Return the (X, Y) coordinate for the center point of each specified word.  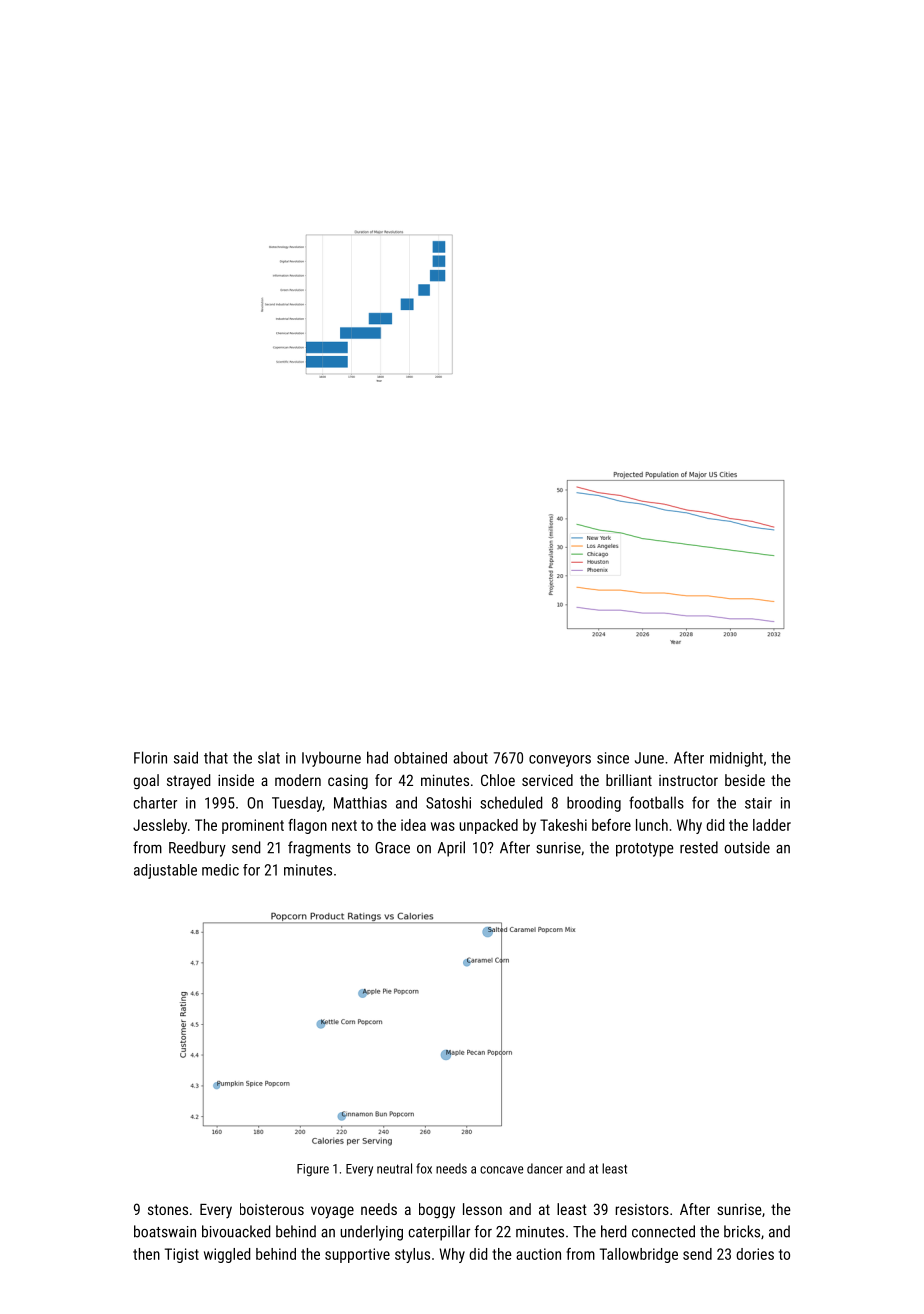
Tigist (182, 1255)
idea (413, 825)
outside (747, 847)
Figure (313, 1170)
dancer (545, 1168)
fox (424, 1168)
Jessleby (160, 826)
